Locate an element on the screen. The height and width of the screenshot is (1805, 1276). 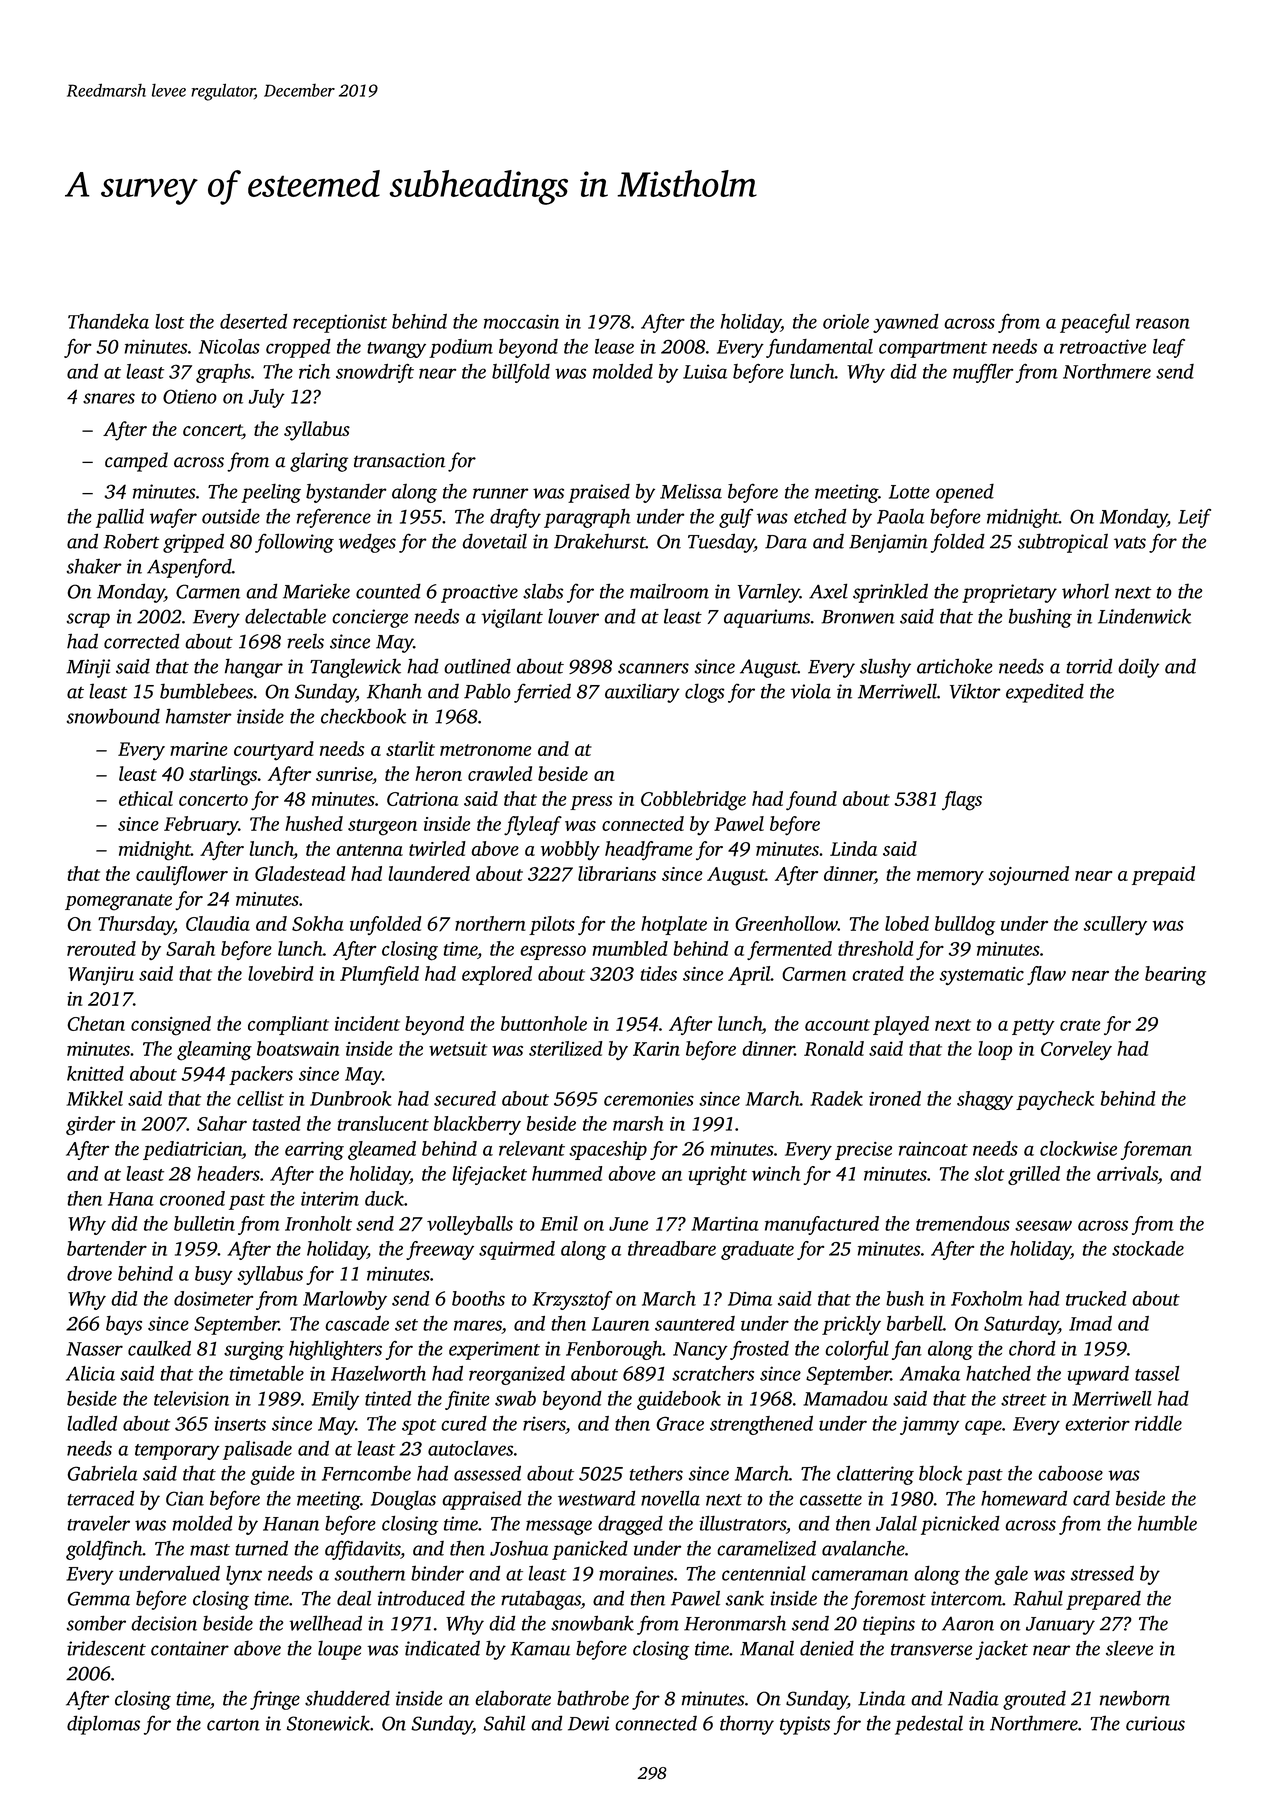
loop is located at coordinates (995, 1050).
